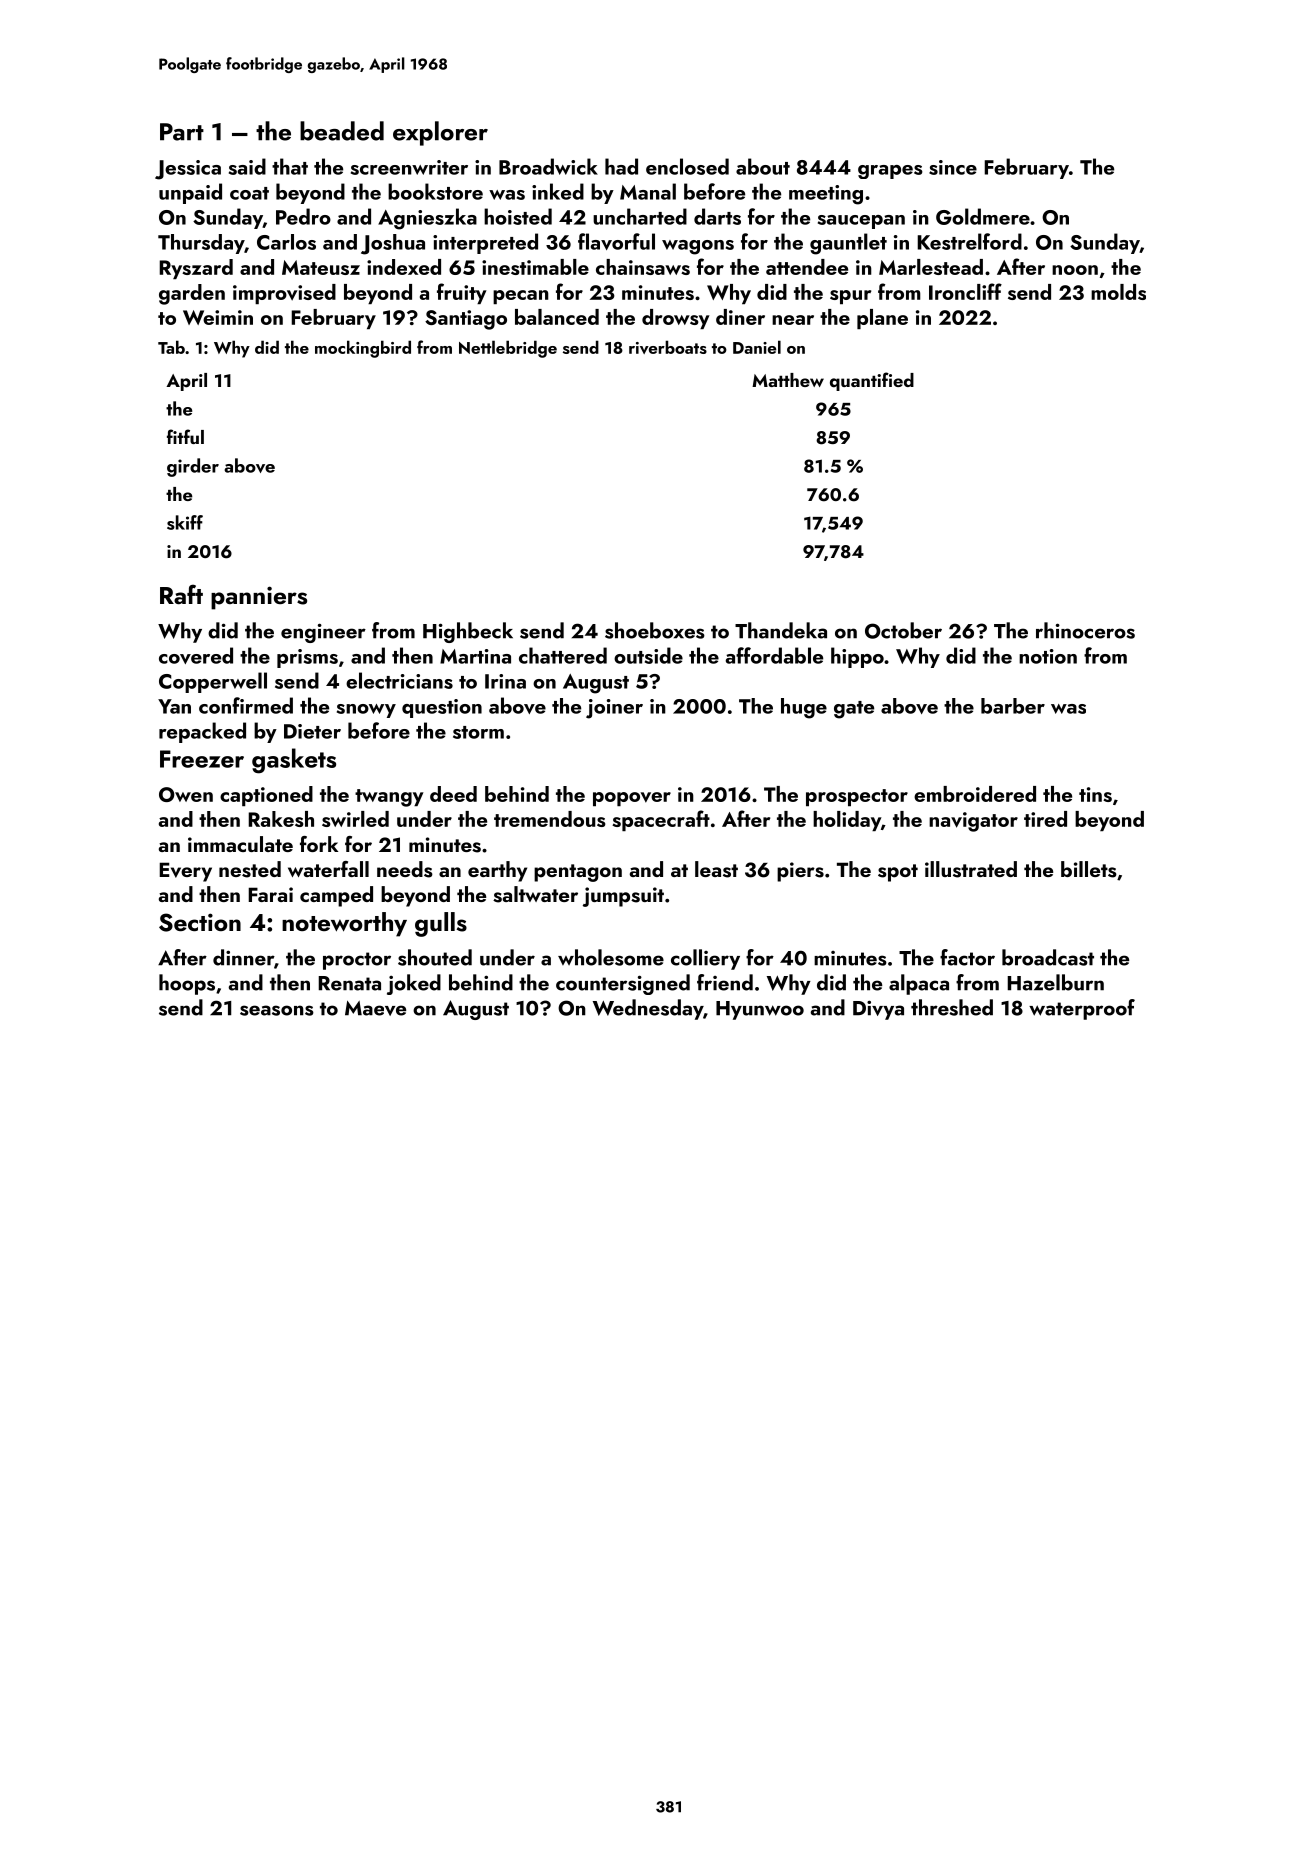 This document has height=1854, width=1311. I want to click on popover, so click(632, 799).
